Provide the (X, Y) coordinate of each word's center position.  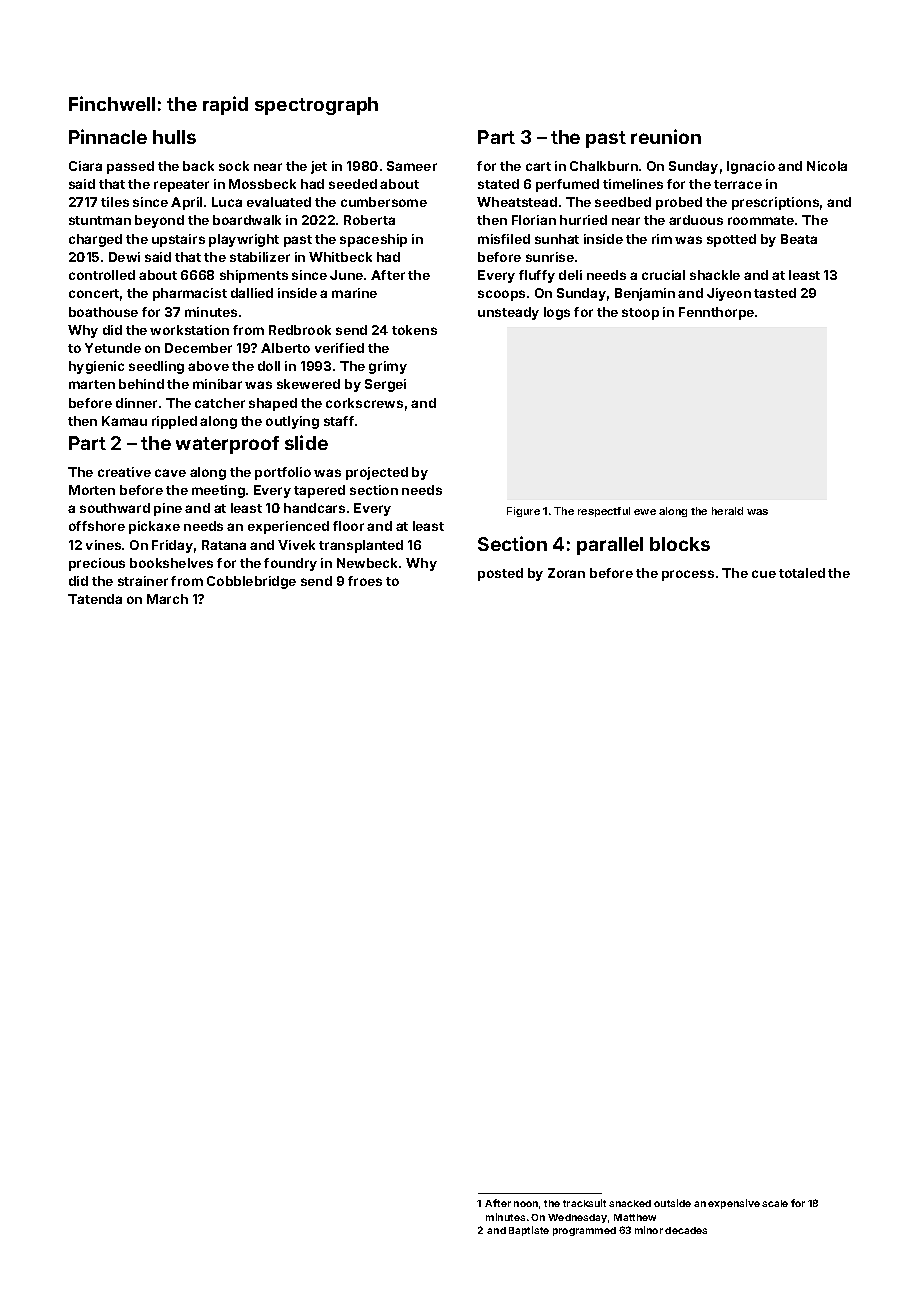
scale (775, 1203)
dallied (252, 293)
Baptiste (529, 1231)
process (688, 575)
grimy (388, 367)
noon (526, 1204)
